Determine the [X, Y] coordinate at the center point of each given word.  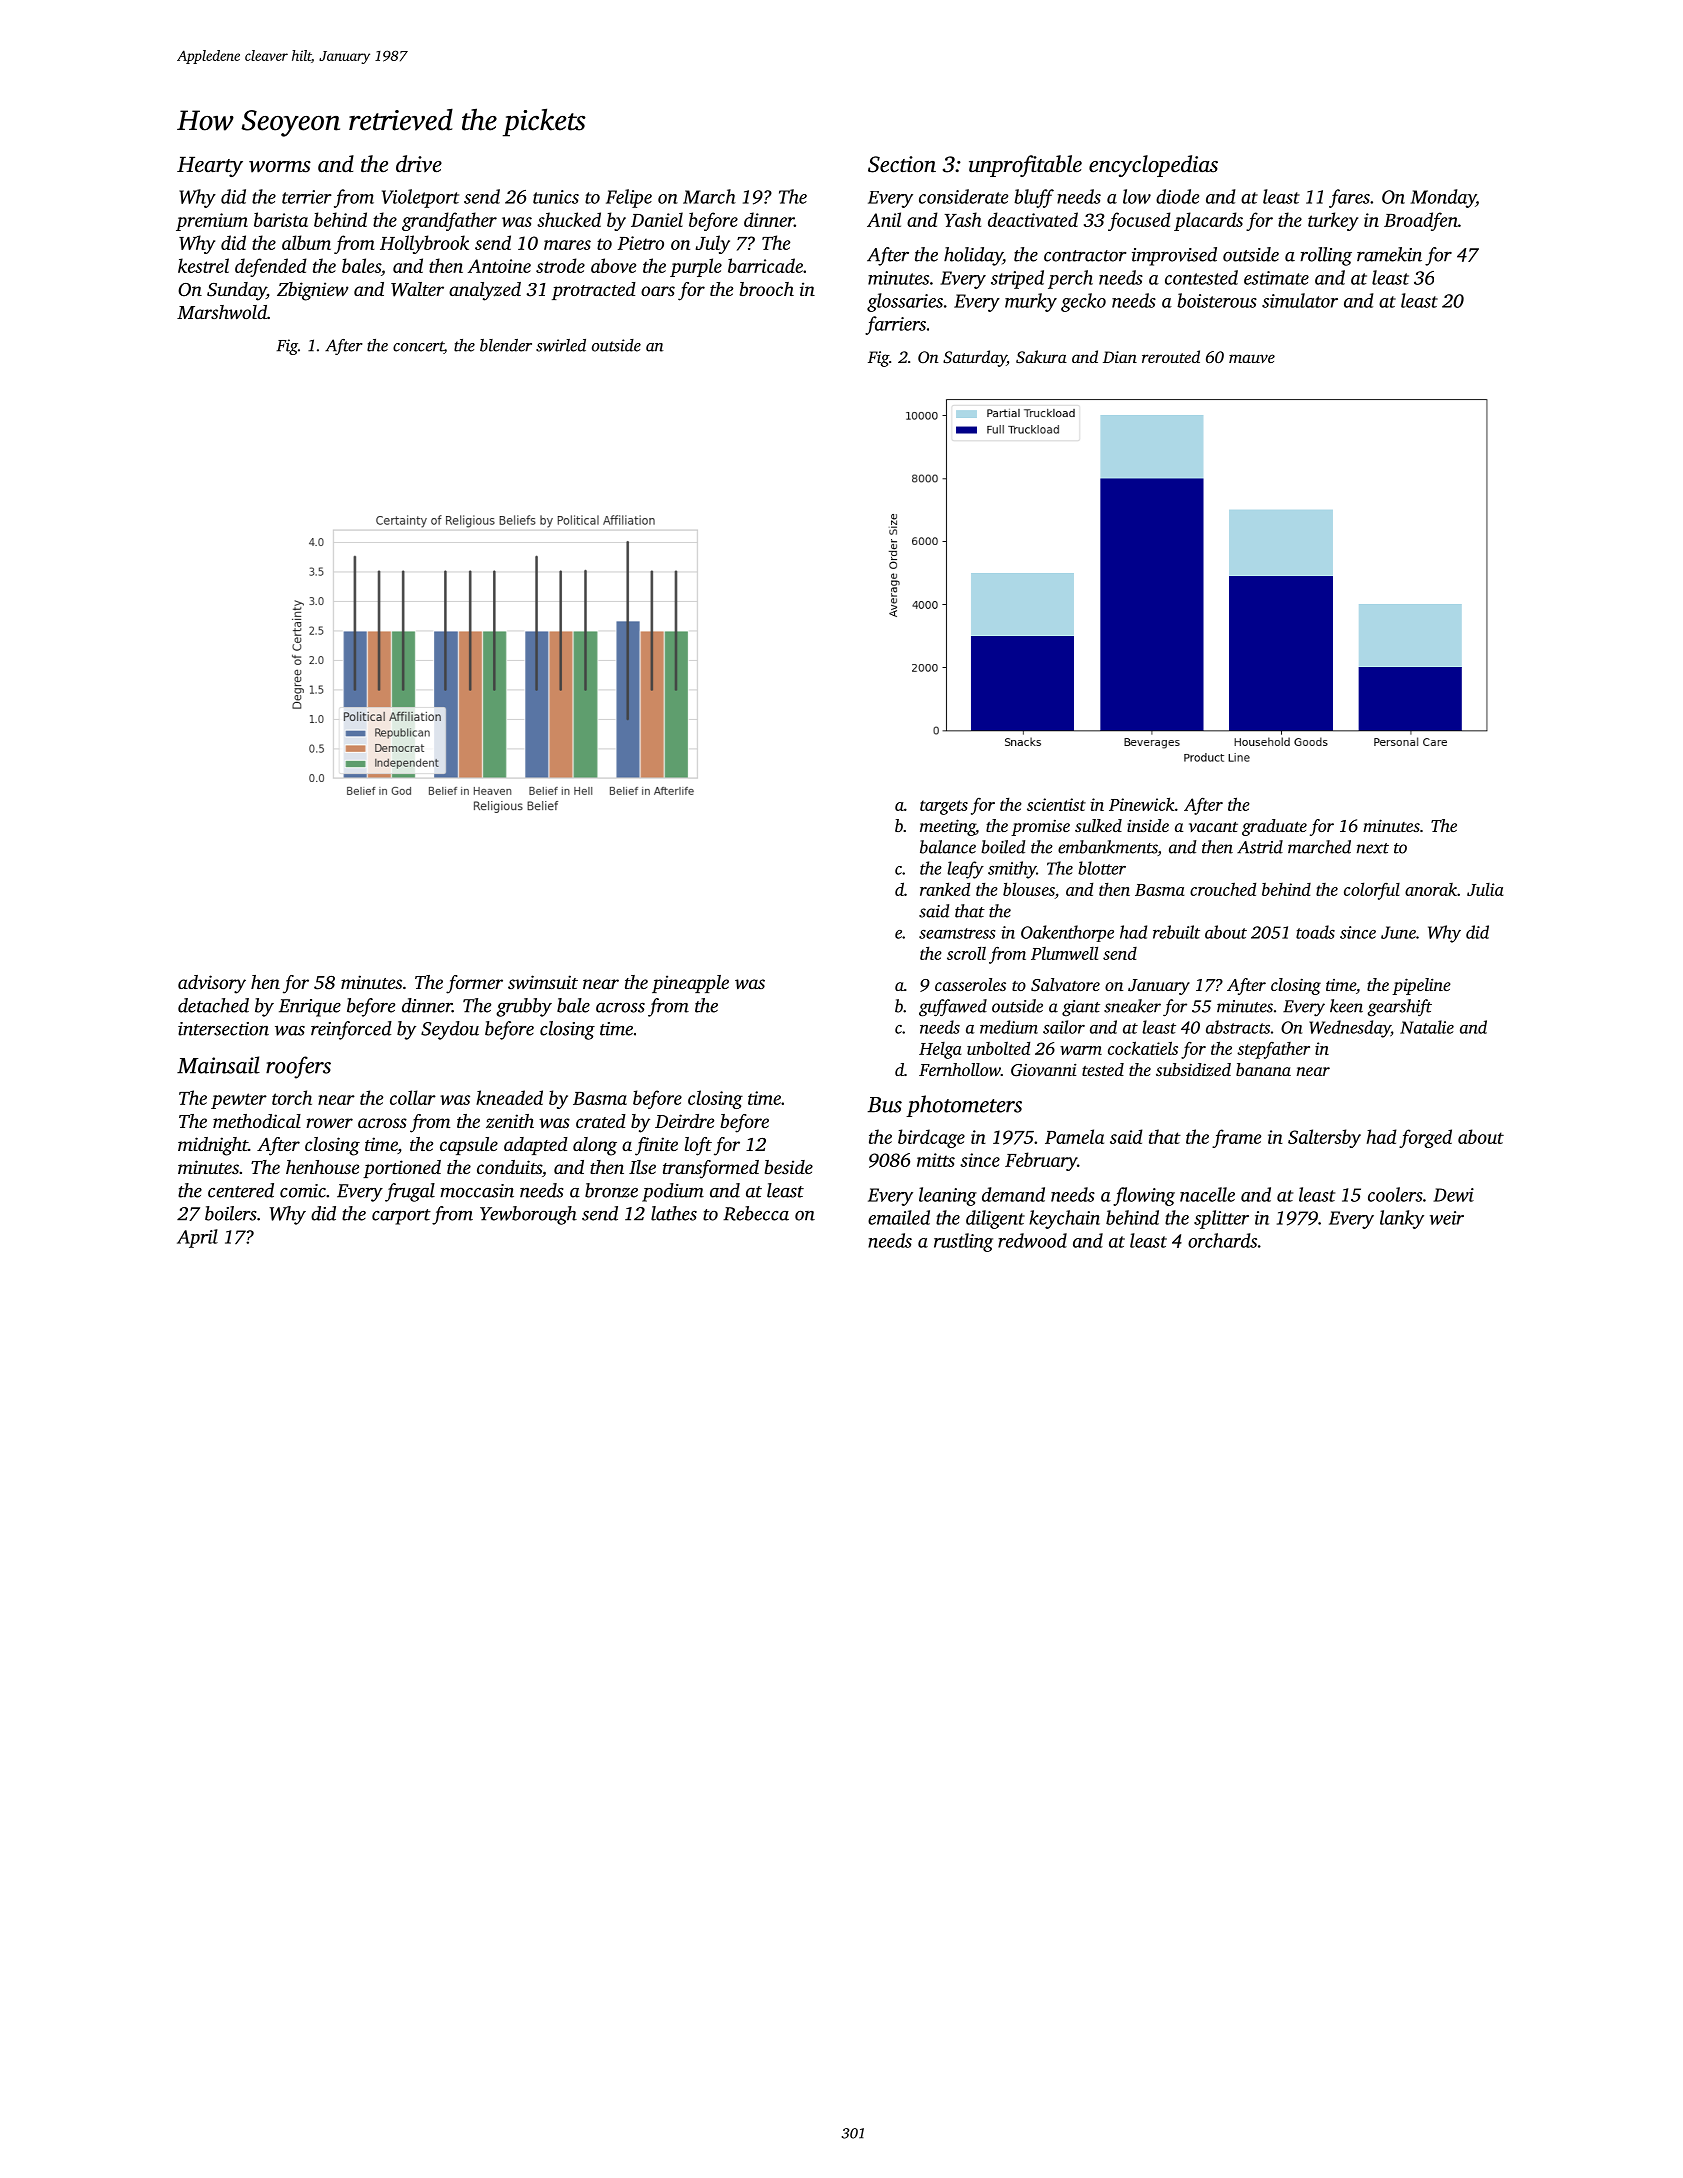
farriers [895, 325]
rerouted [1171, 356]
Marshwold [222, 312]
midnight [213, 1146]
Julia [1485, 889]
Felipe [629, 198]
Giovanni [1044, 1070]
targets [944, 807]
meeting [948, 827]
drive [419, 164]
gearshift [1400, 1007]
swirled [561, 345]
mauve [1252, 358]
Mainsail [218, 1065]
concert [418, 347]
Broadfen [1421, 221]
